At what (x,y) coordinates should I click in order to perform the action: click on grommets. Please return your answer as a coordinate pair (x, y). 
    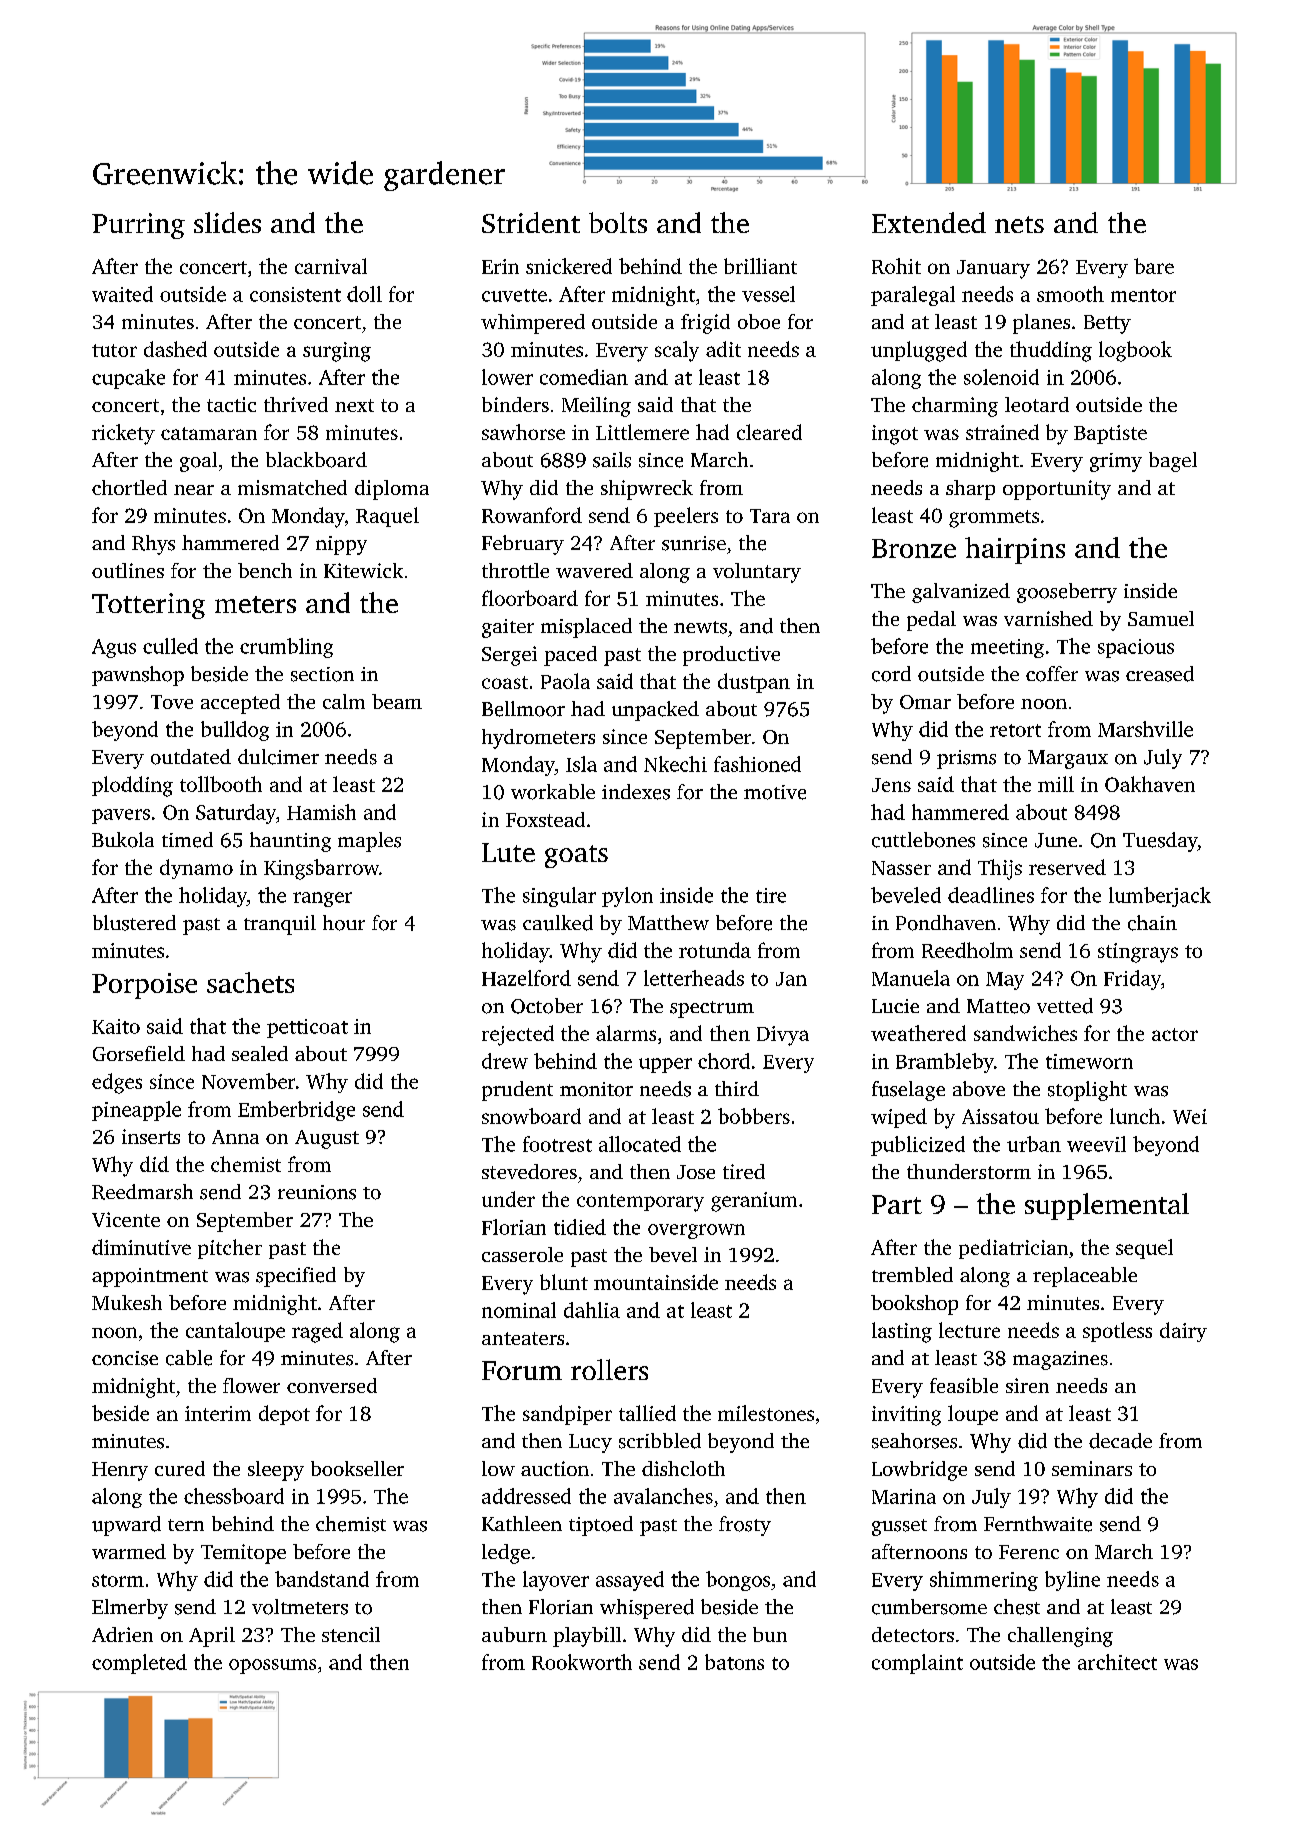
    Looking at the image, I should click on (994, 519).
